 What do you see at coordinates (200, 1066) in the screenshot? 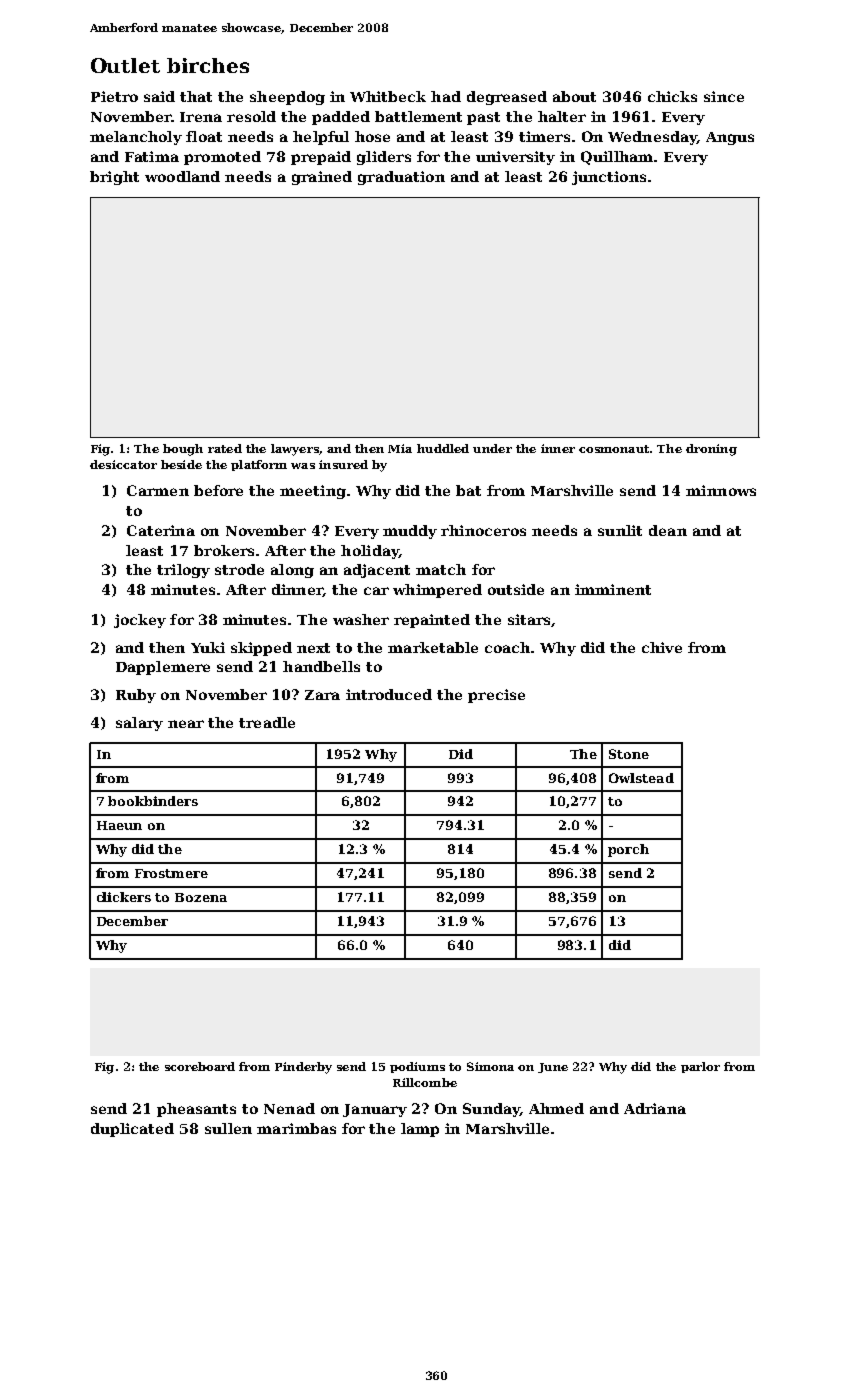
I see `scoreboard` at bounding box center [200, 1066].
